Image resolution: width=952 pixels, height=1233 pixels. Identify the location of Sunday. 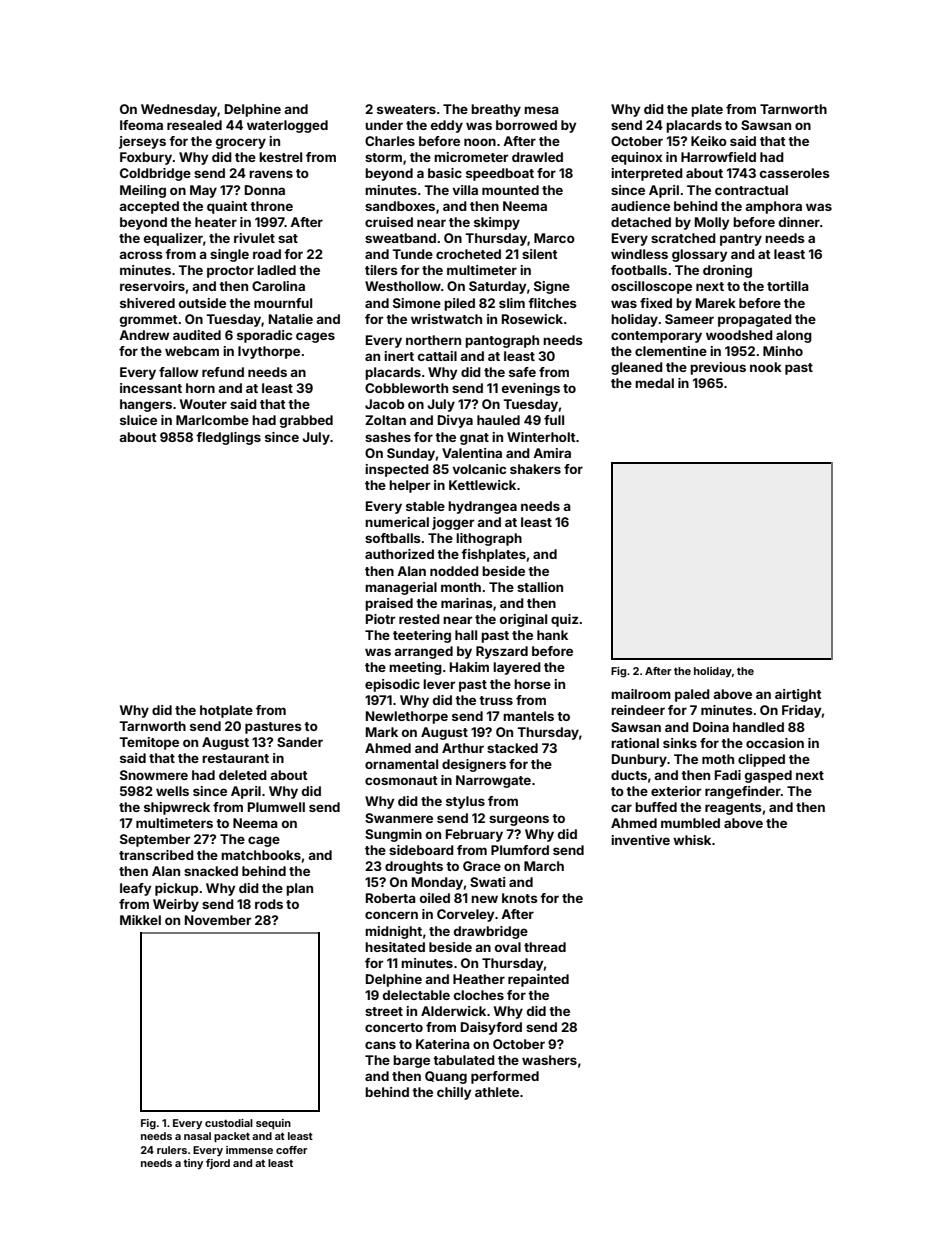
(411, 454).
